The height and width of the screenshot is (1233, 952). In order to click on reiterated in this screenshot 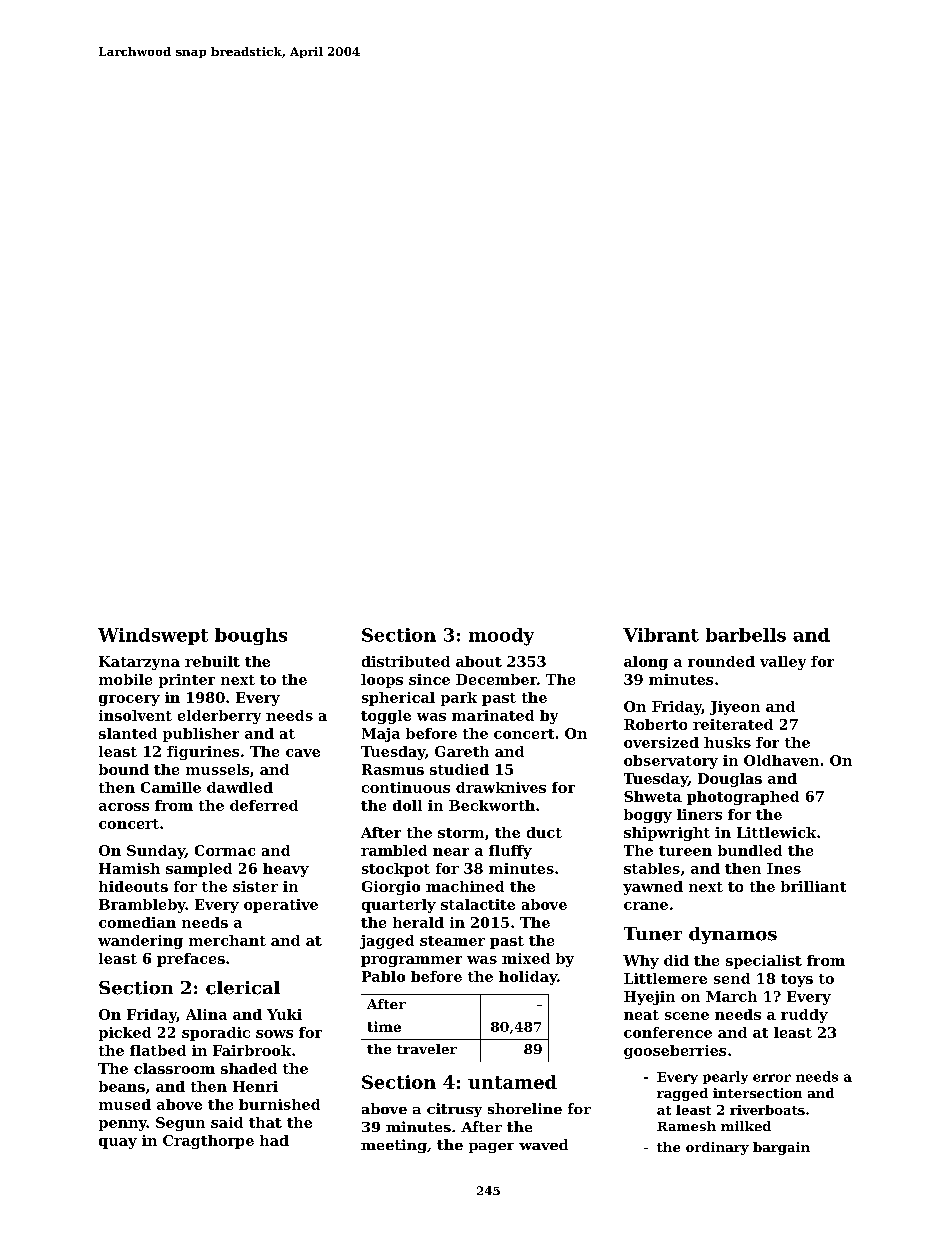, I will do `click(733, 724)`.
